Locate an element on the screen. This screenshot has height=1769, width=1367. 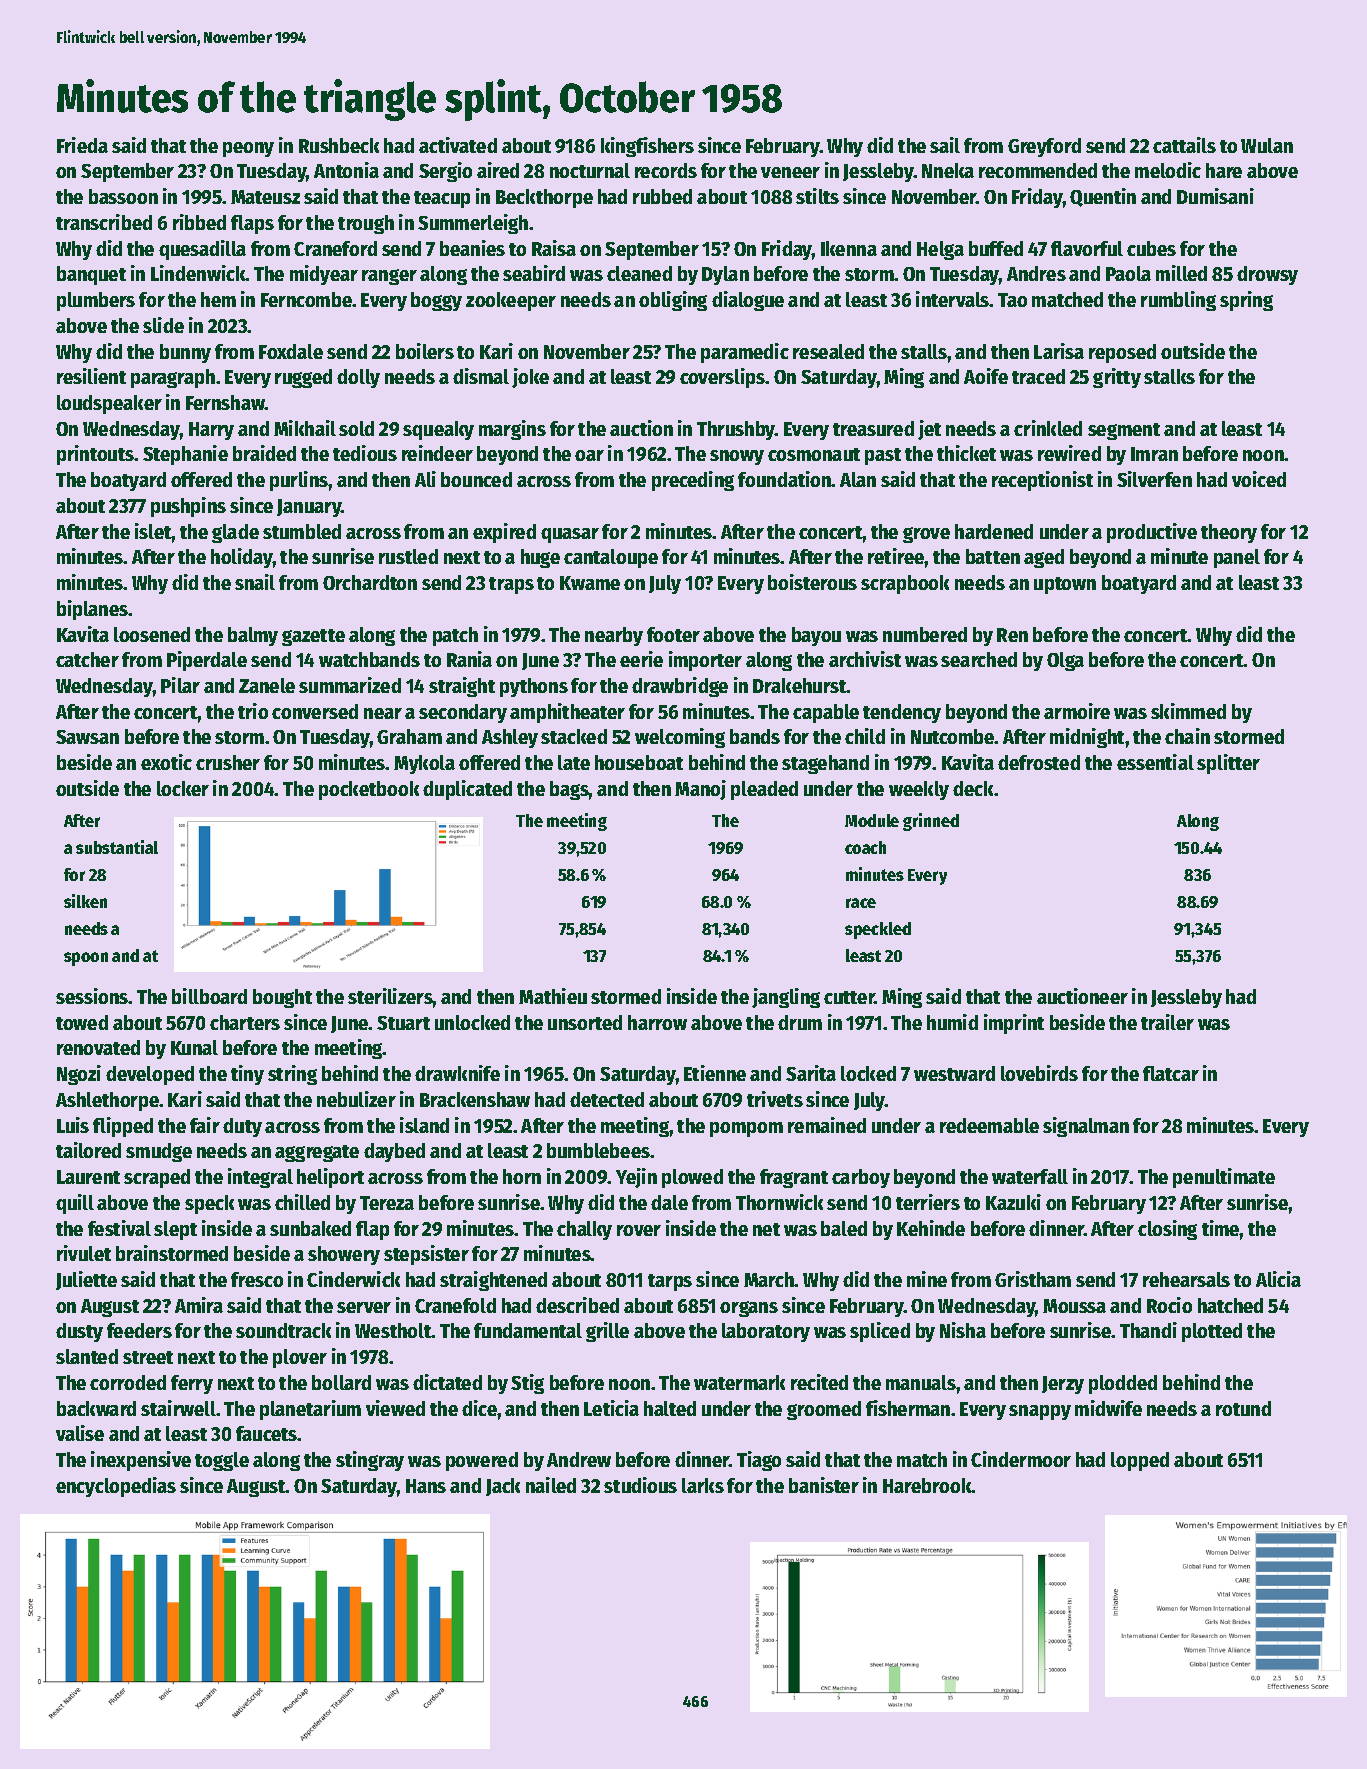
penultimate is located at coordinates (1224, 1178).
